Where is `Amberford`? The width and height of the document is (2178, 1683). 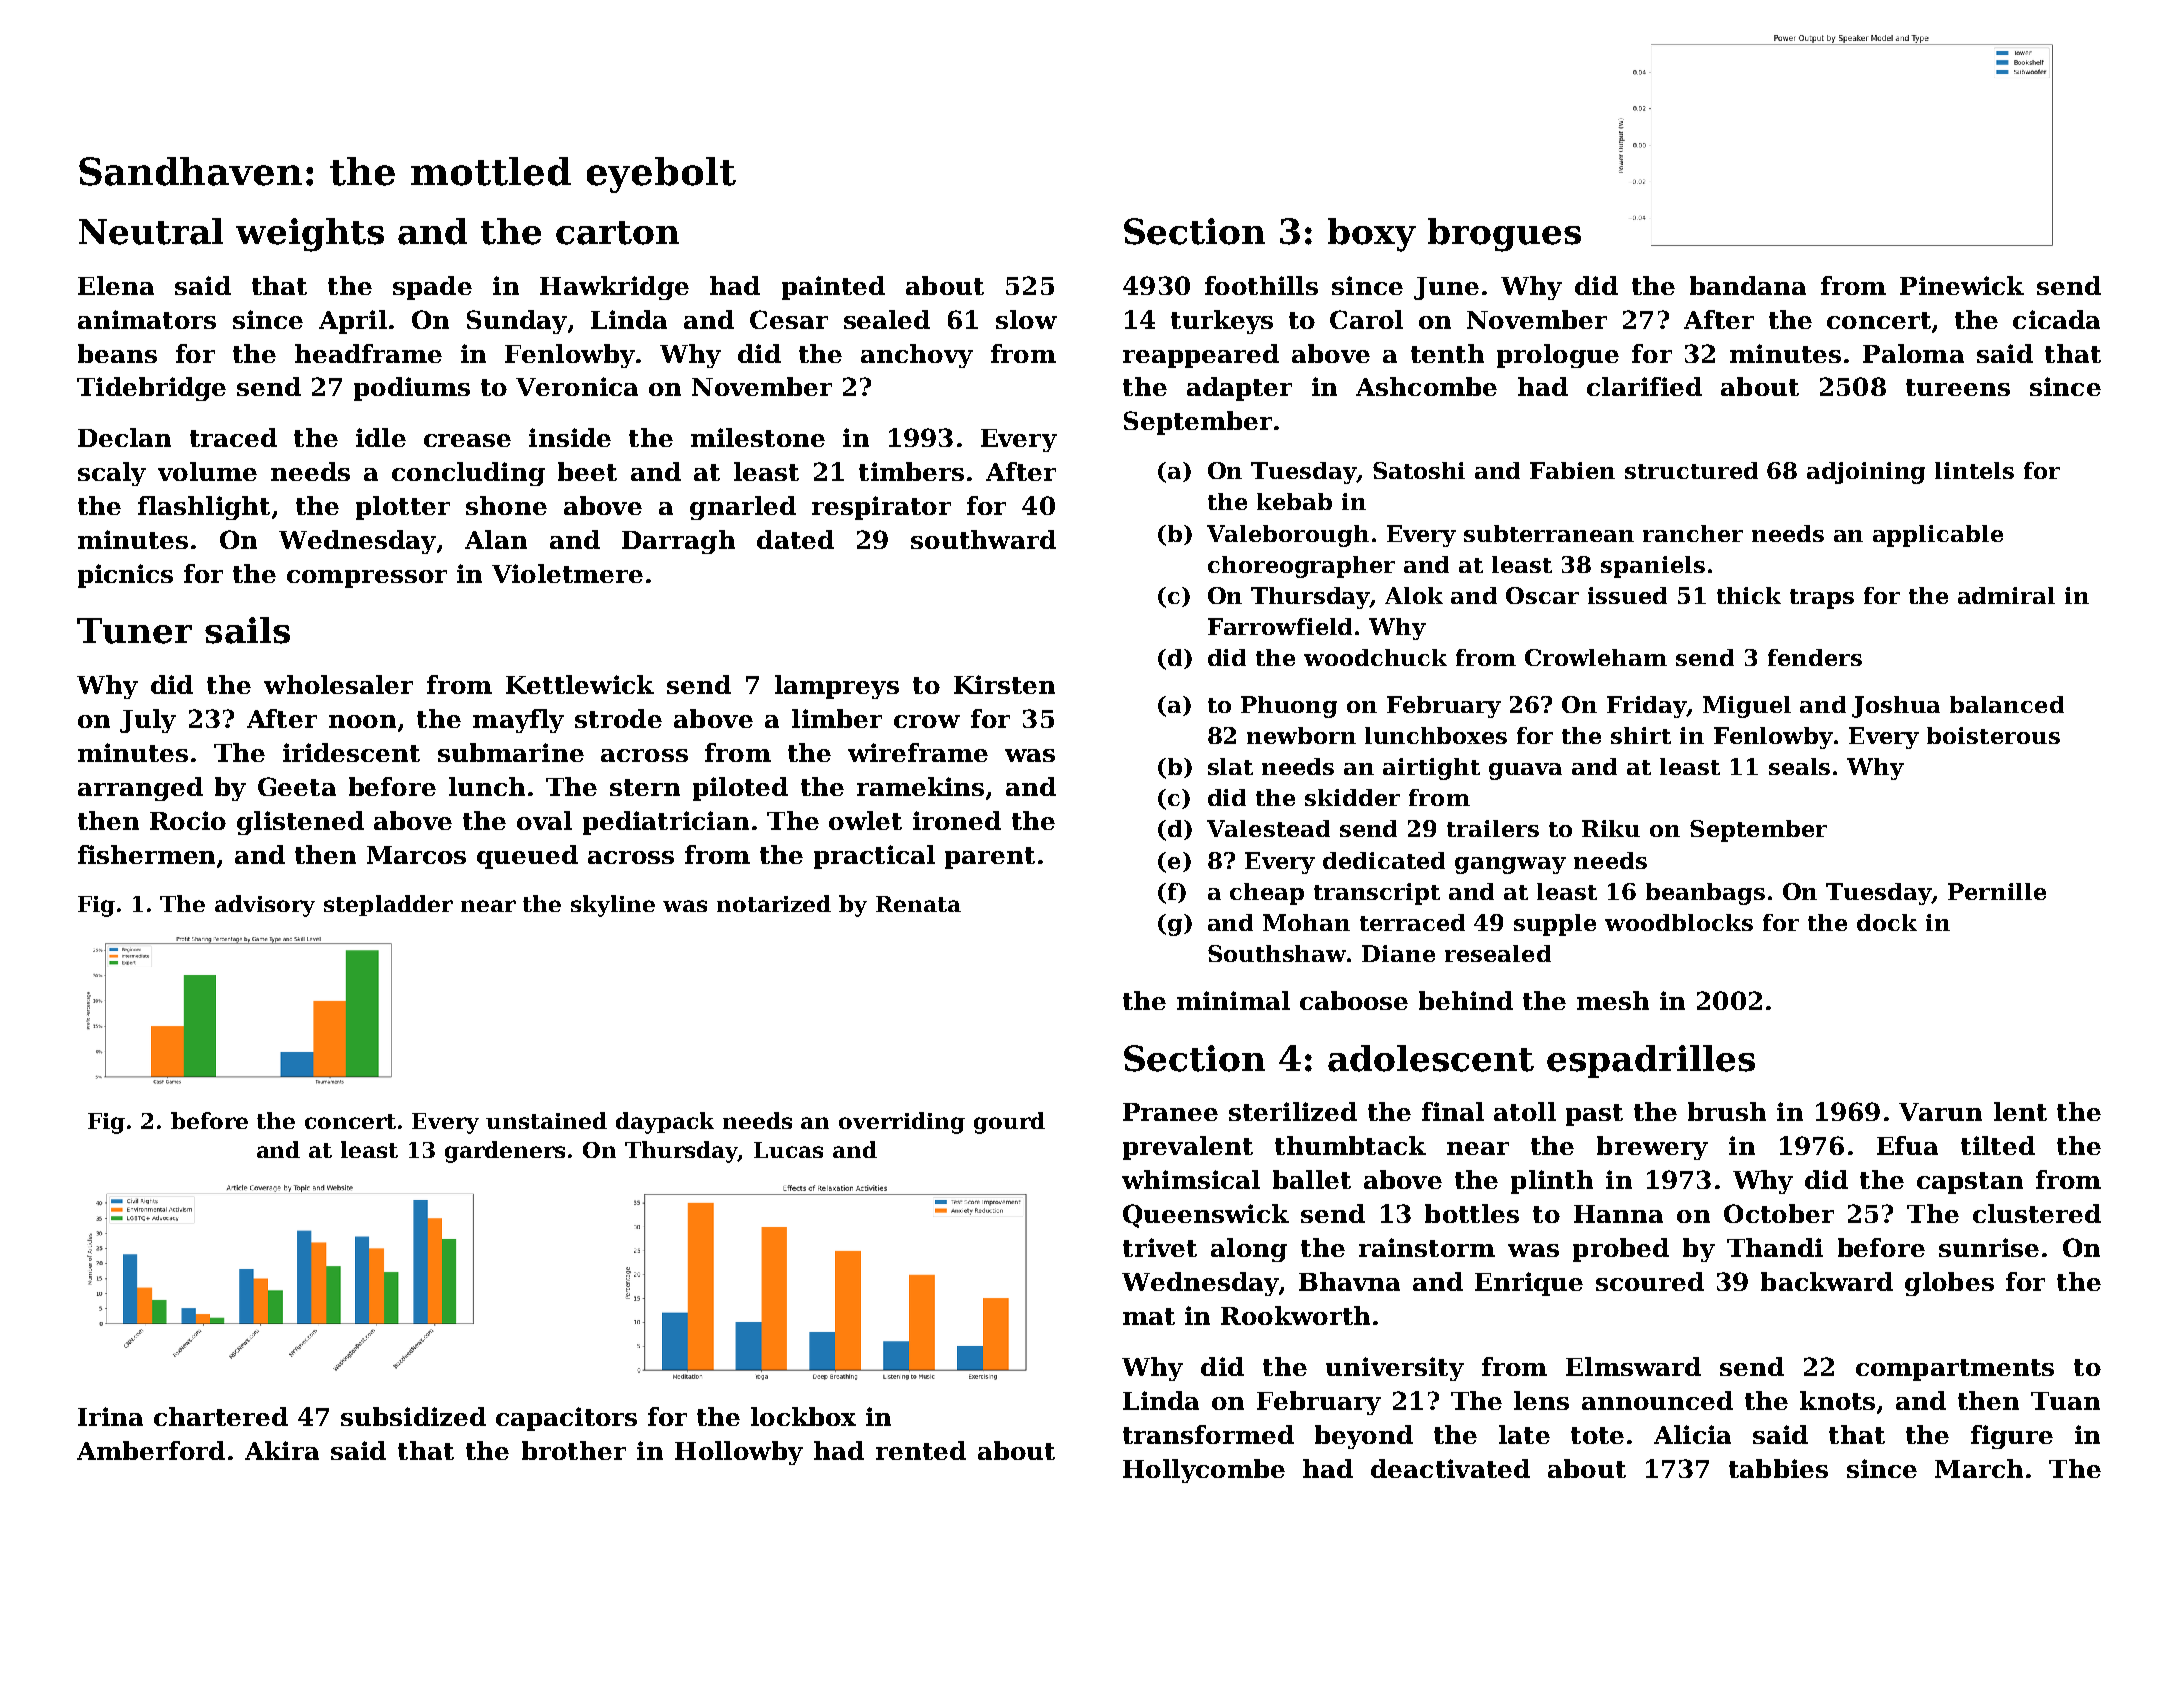 Amberford is located at coordinates (151, 1450).
